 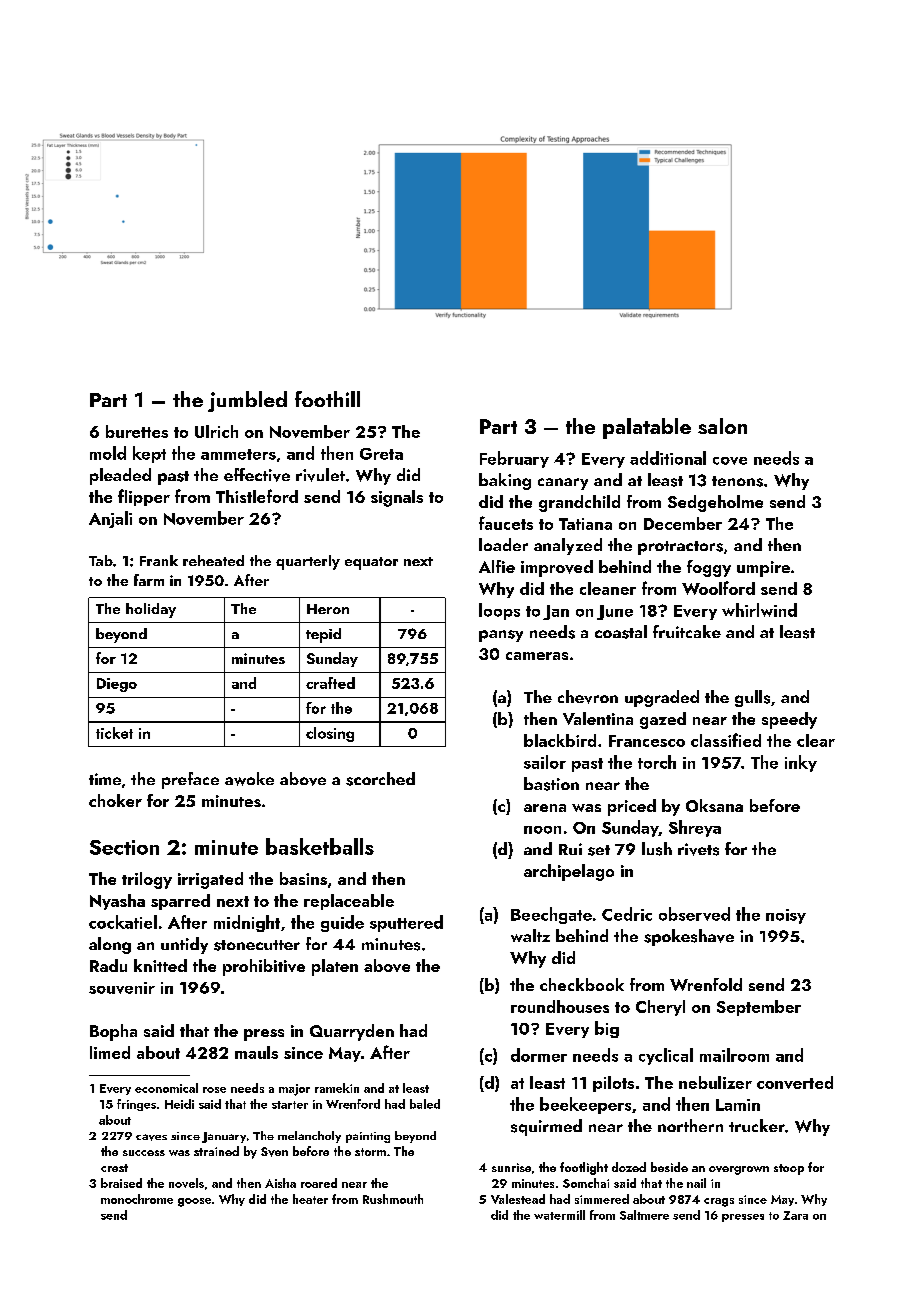 I want to click on Bopha, so click(x=113, y=1032).
